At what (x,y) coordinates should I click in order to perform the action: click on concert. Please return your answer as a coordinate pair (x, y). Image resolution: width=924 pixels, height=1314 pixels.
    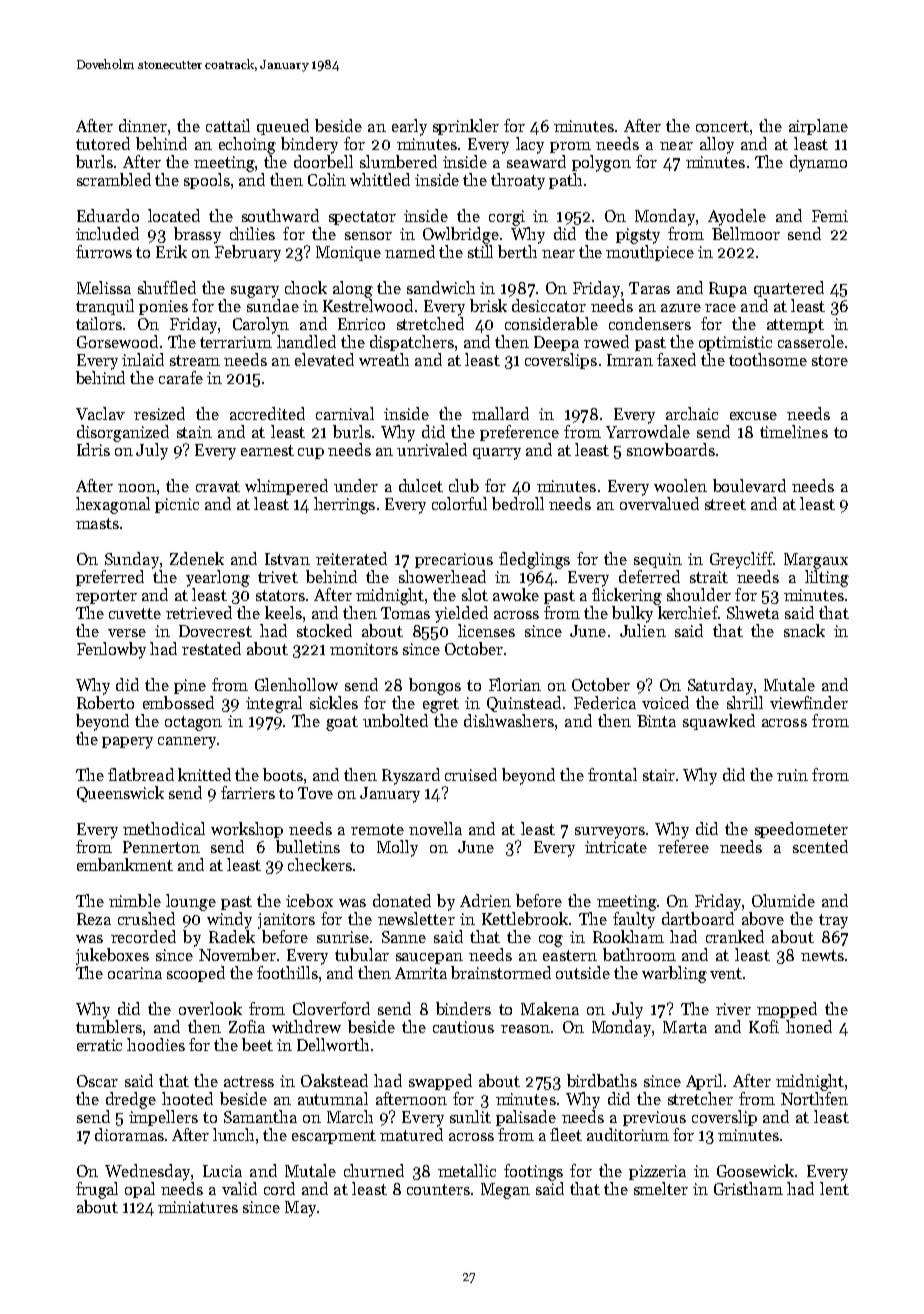
    Looking at the image, I should click on (722, 126).
